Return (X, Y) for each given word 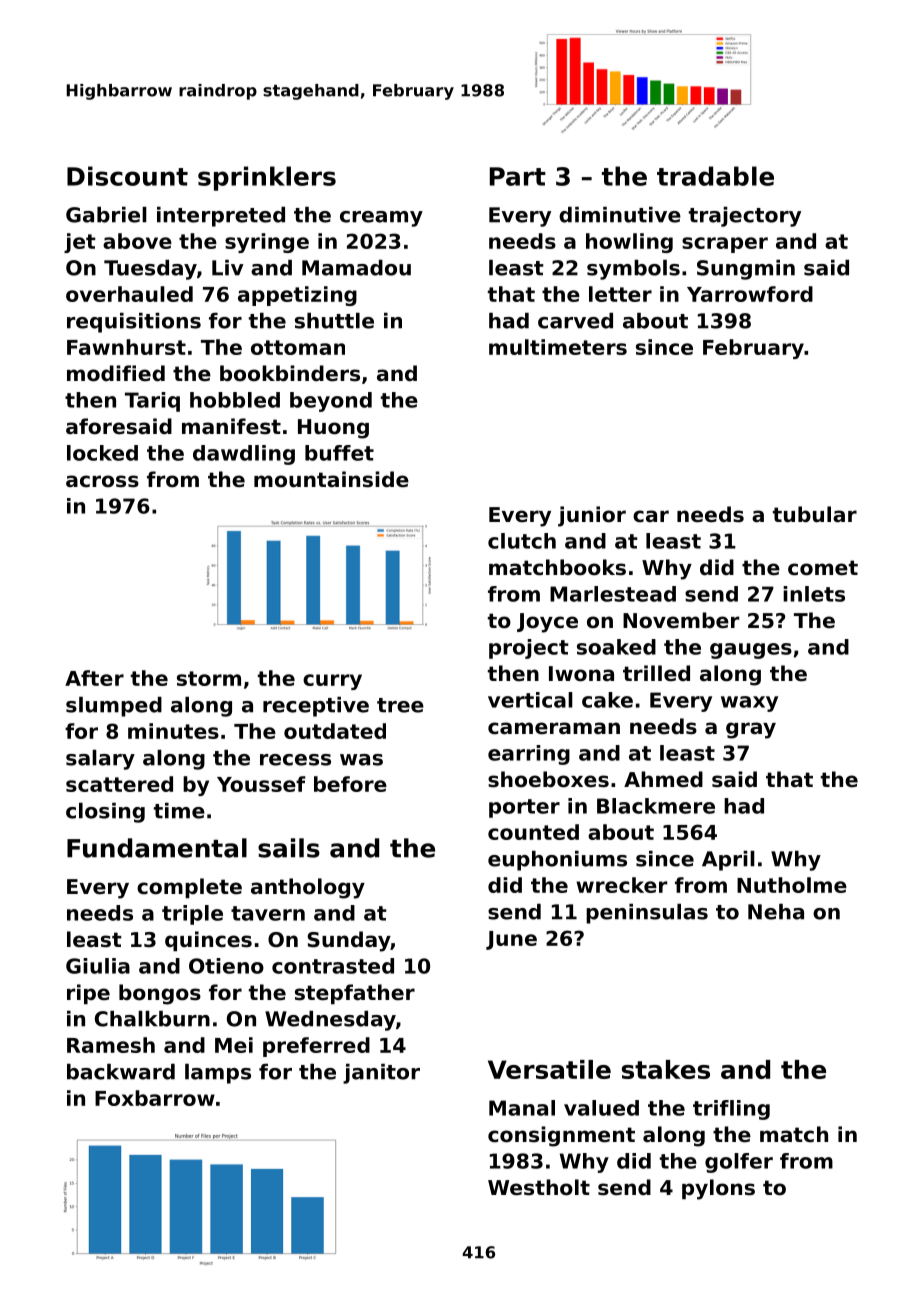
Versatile (549, 1069)
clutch (522, 541)
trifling (731, 1110)
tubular (815, 514)
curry (332, 682)
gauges (751, 651)
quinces (208, 941)
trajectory (745, 217)
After (94, 678)
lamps (218, 1074)
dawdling (244, 455)
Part (518, 176)
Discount (127, 176)
